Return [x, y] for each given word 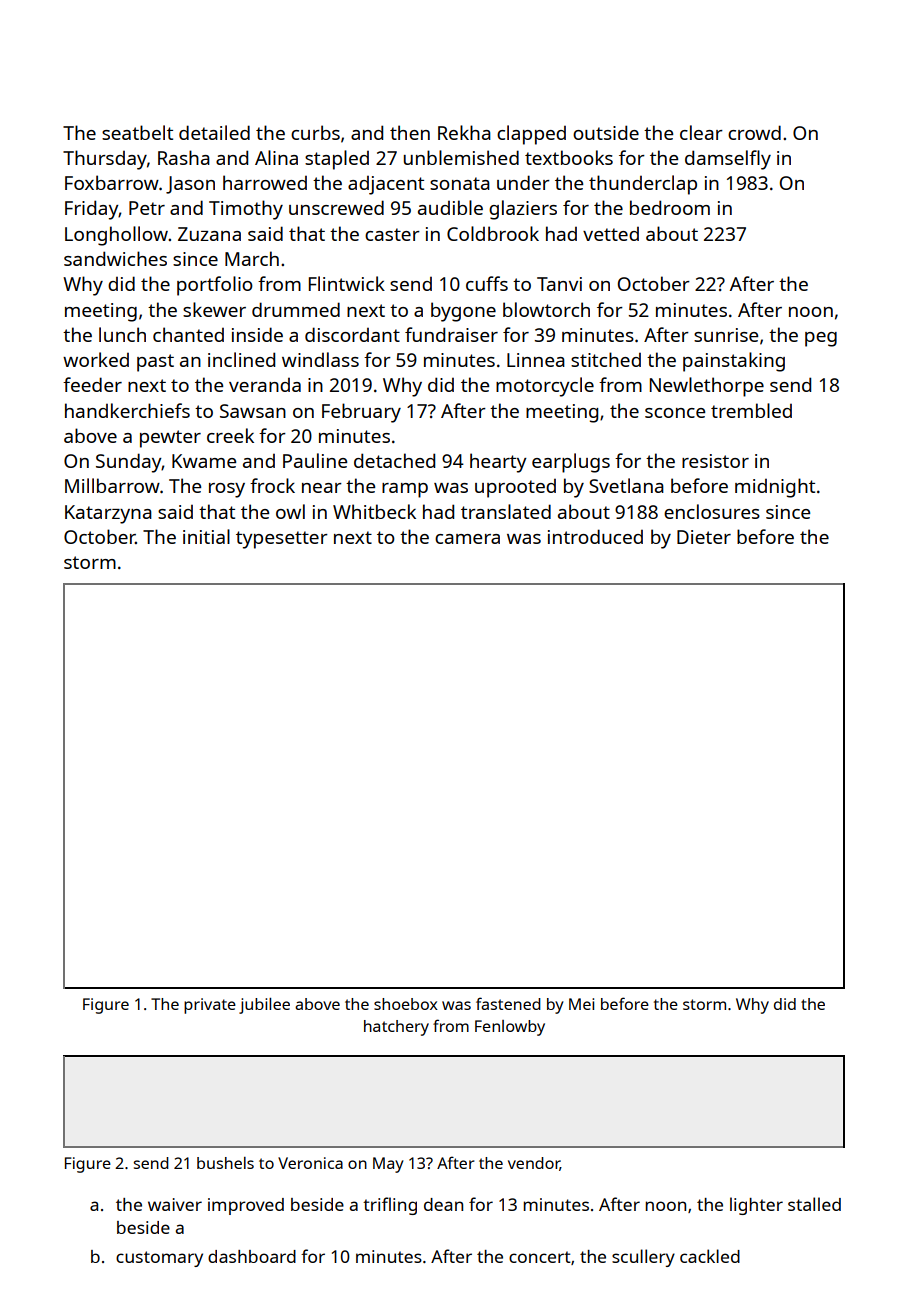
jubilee [264, 1006]
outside [606, 132]
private [210, 1006]
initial [206, 536]
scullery [643, 1258]
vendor [534, 1164]
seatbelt [137, 132]
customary [159, 1259]
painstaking [734, 362]
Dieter [704, 537]
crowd [754, 132]
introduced [595, 536]
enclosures [712, 511]
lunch [122, 334]
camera [467, 539]
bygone [463, 312]
